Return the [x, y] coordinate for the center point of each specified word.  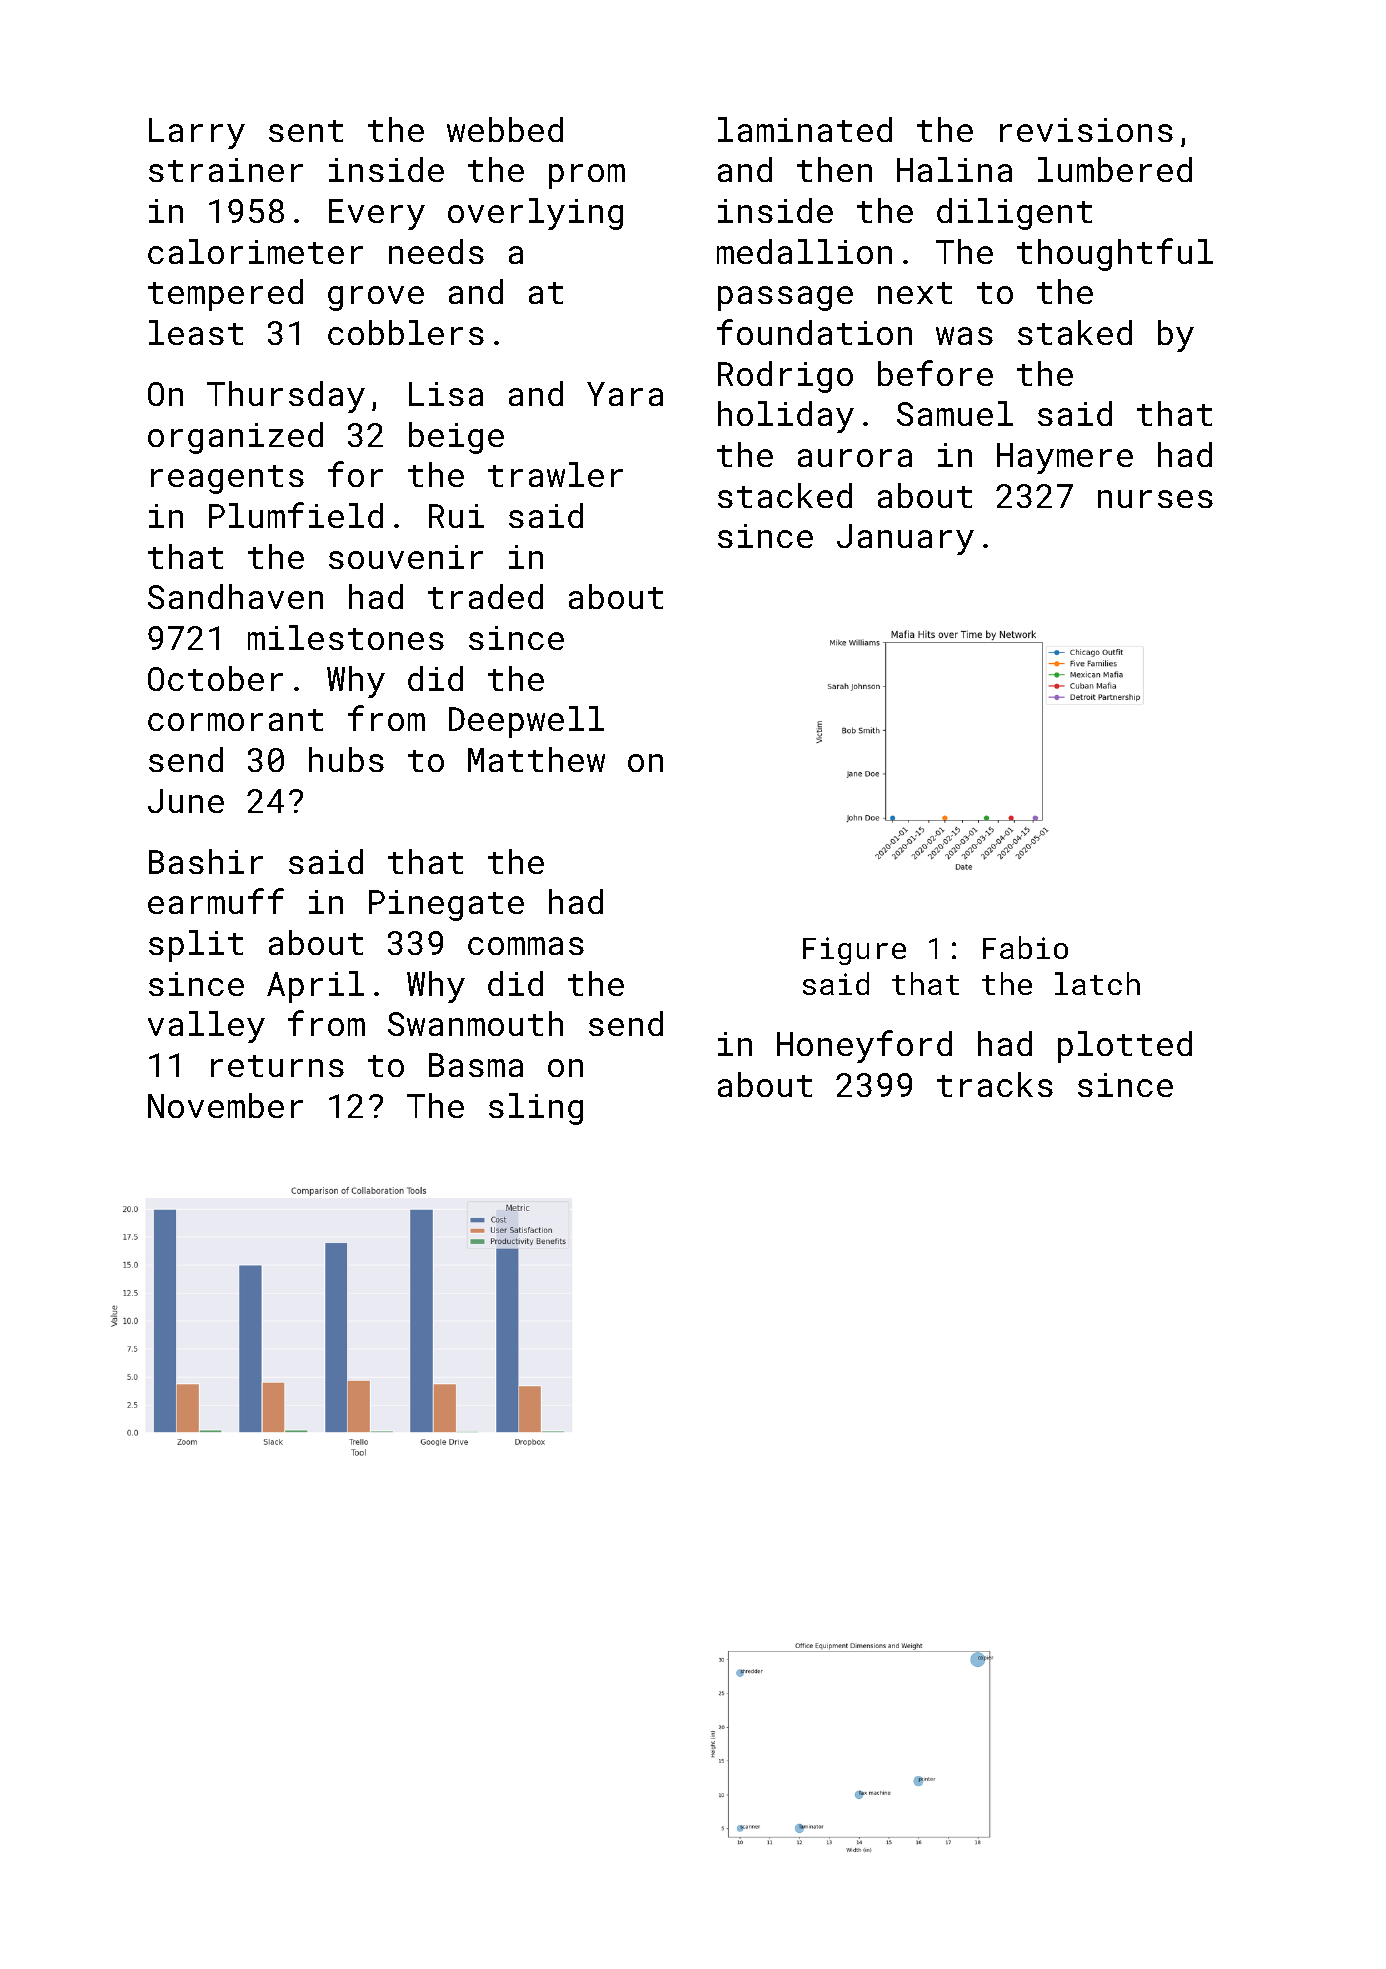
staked [1075, 332]
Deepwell [526, 722]
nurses [1155, 499]
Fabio [1025, 947]
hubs [346, 759]
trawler [555, 474]
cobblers [406, 332]
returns [277, 1066]
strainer [226, 170]
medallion [804, 251]
